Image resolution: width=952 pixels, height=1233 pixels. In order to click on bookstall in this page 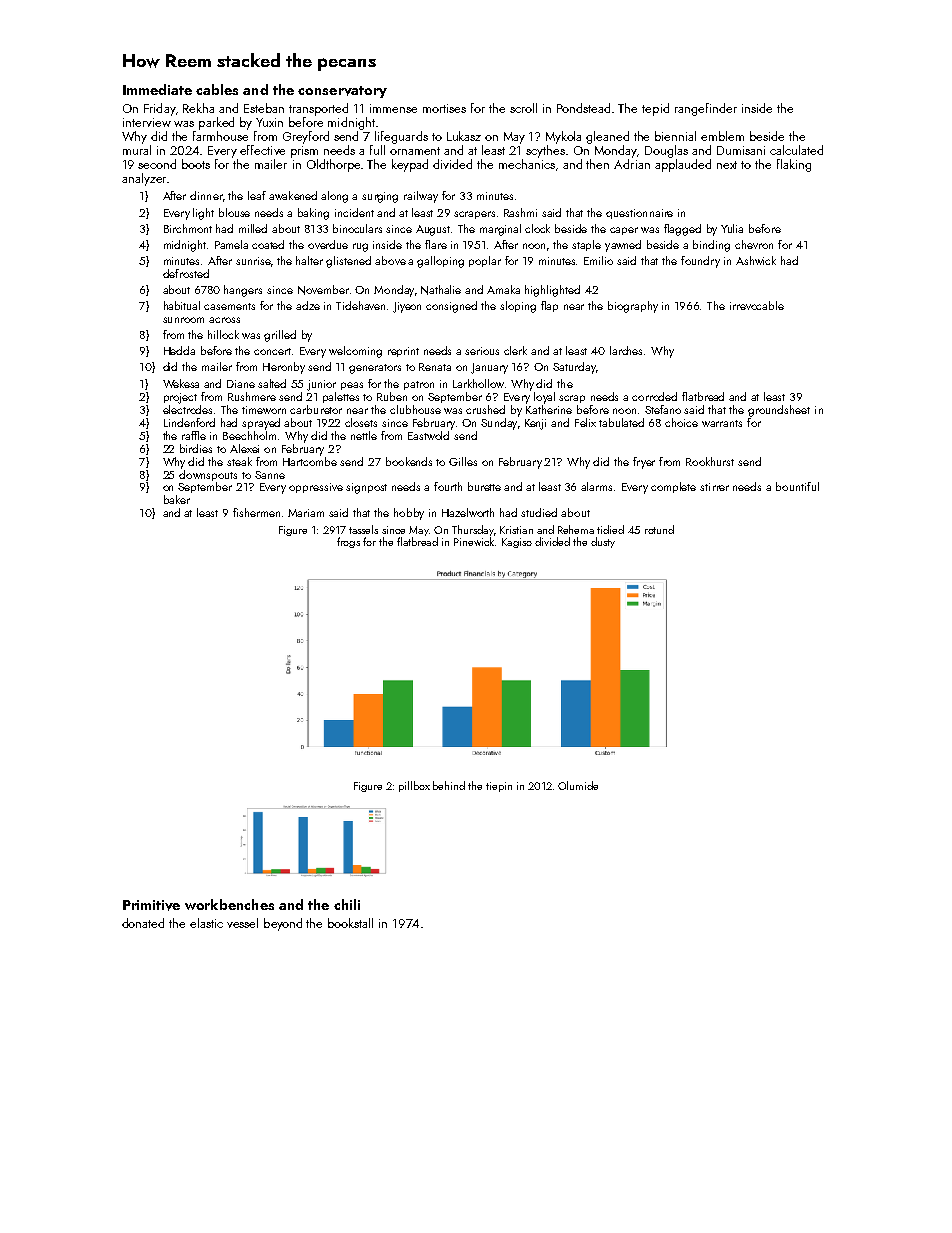, I will do `click(350, 923)`.
